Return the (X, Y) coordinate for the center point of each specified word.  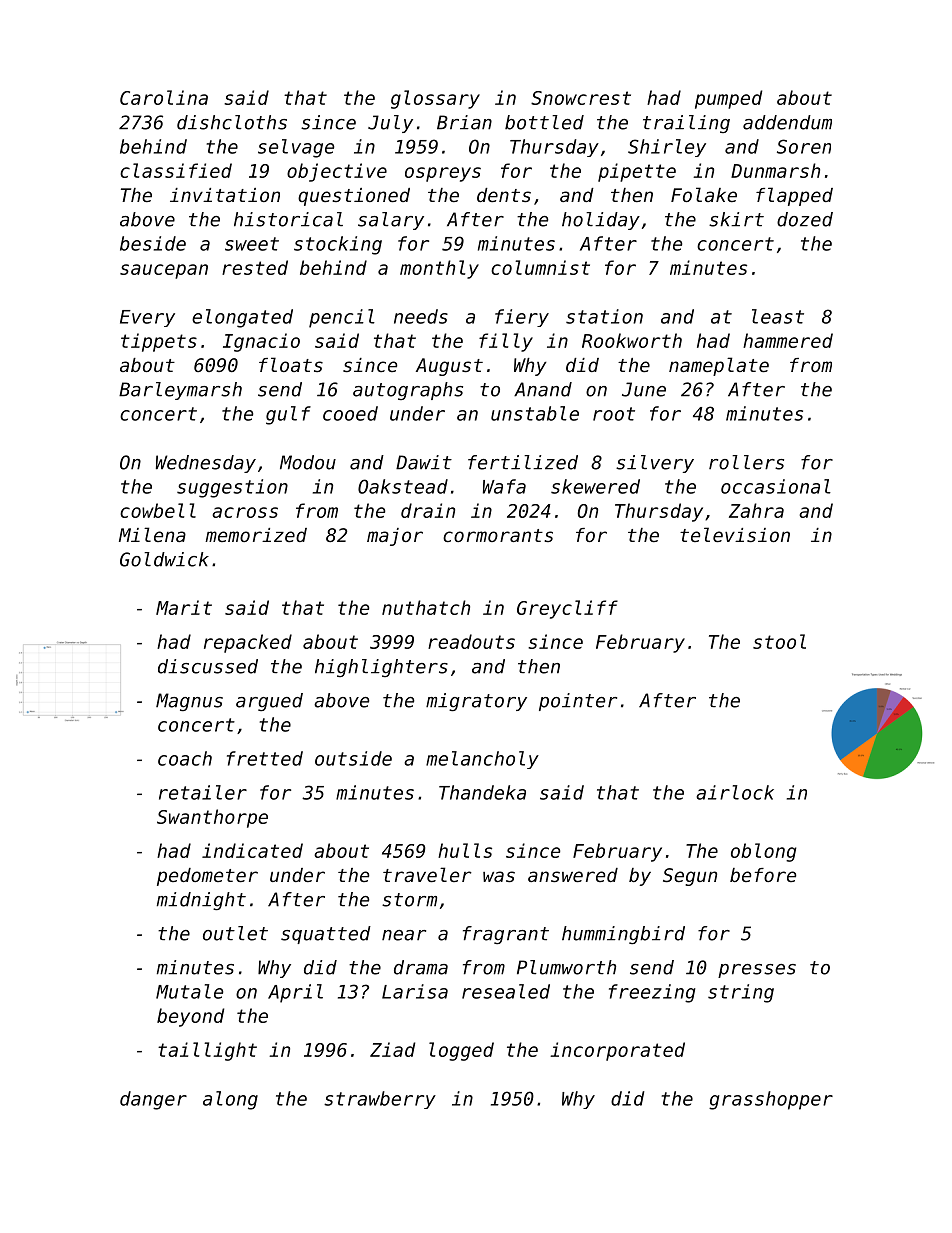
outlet (235, 933)
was (499, 876)
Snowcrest (581, 98)
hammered (788, 340)
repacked (248, 643)
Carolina (164, 97)
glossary (435, 99)
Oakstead (403, 486)
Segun (690, 877)
